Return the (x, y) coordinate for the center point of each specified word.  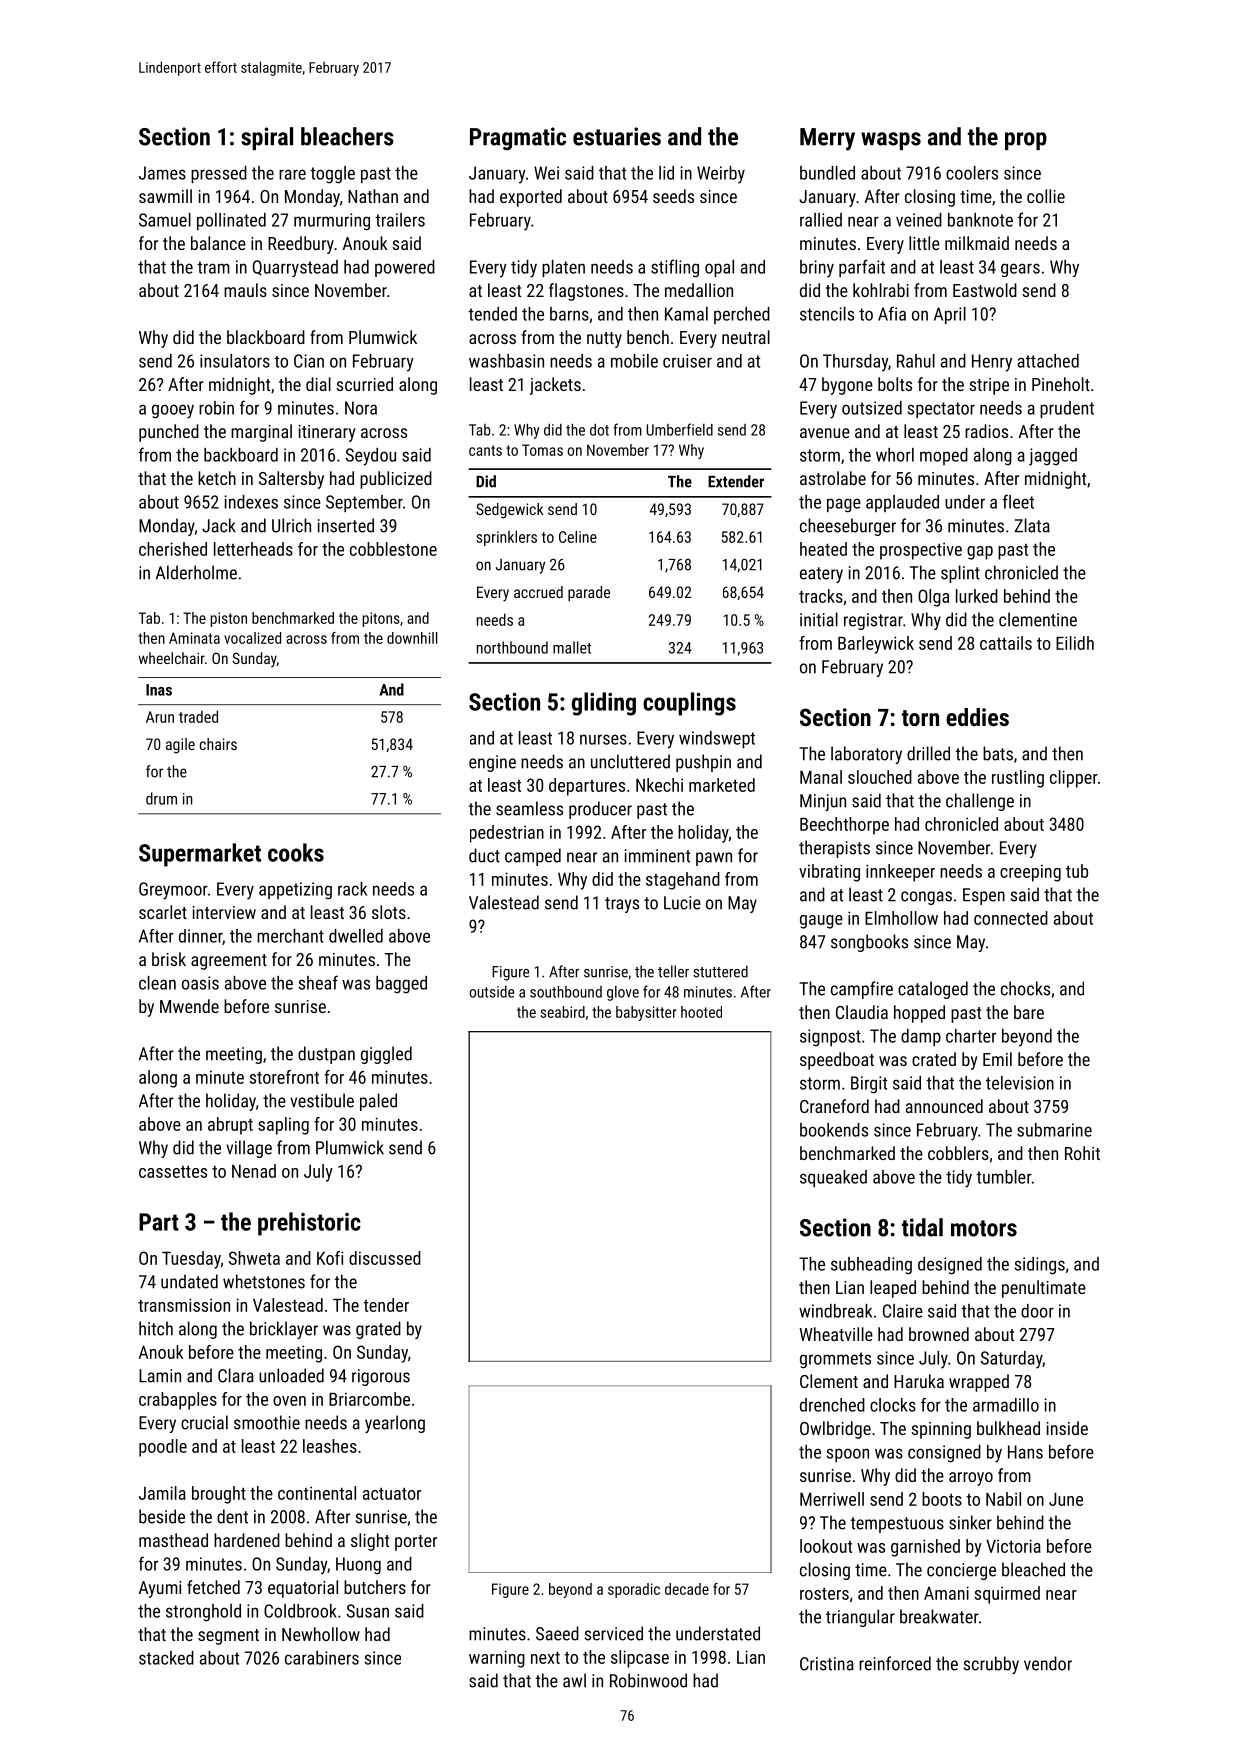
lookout (826, 1546)
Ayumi (160, 1589)
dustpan (326, 1055)
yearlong (395, 1424)
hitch (156, 1328)
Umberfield (679, 429)
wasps (891, 141)
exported (531, 198)
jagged (1053, 457)
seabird (562, 1012)
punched (169, 433)
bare (1029, 1012)
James (162, 173)
